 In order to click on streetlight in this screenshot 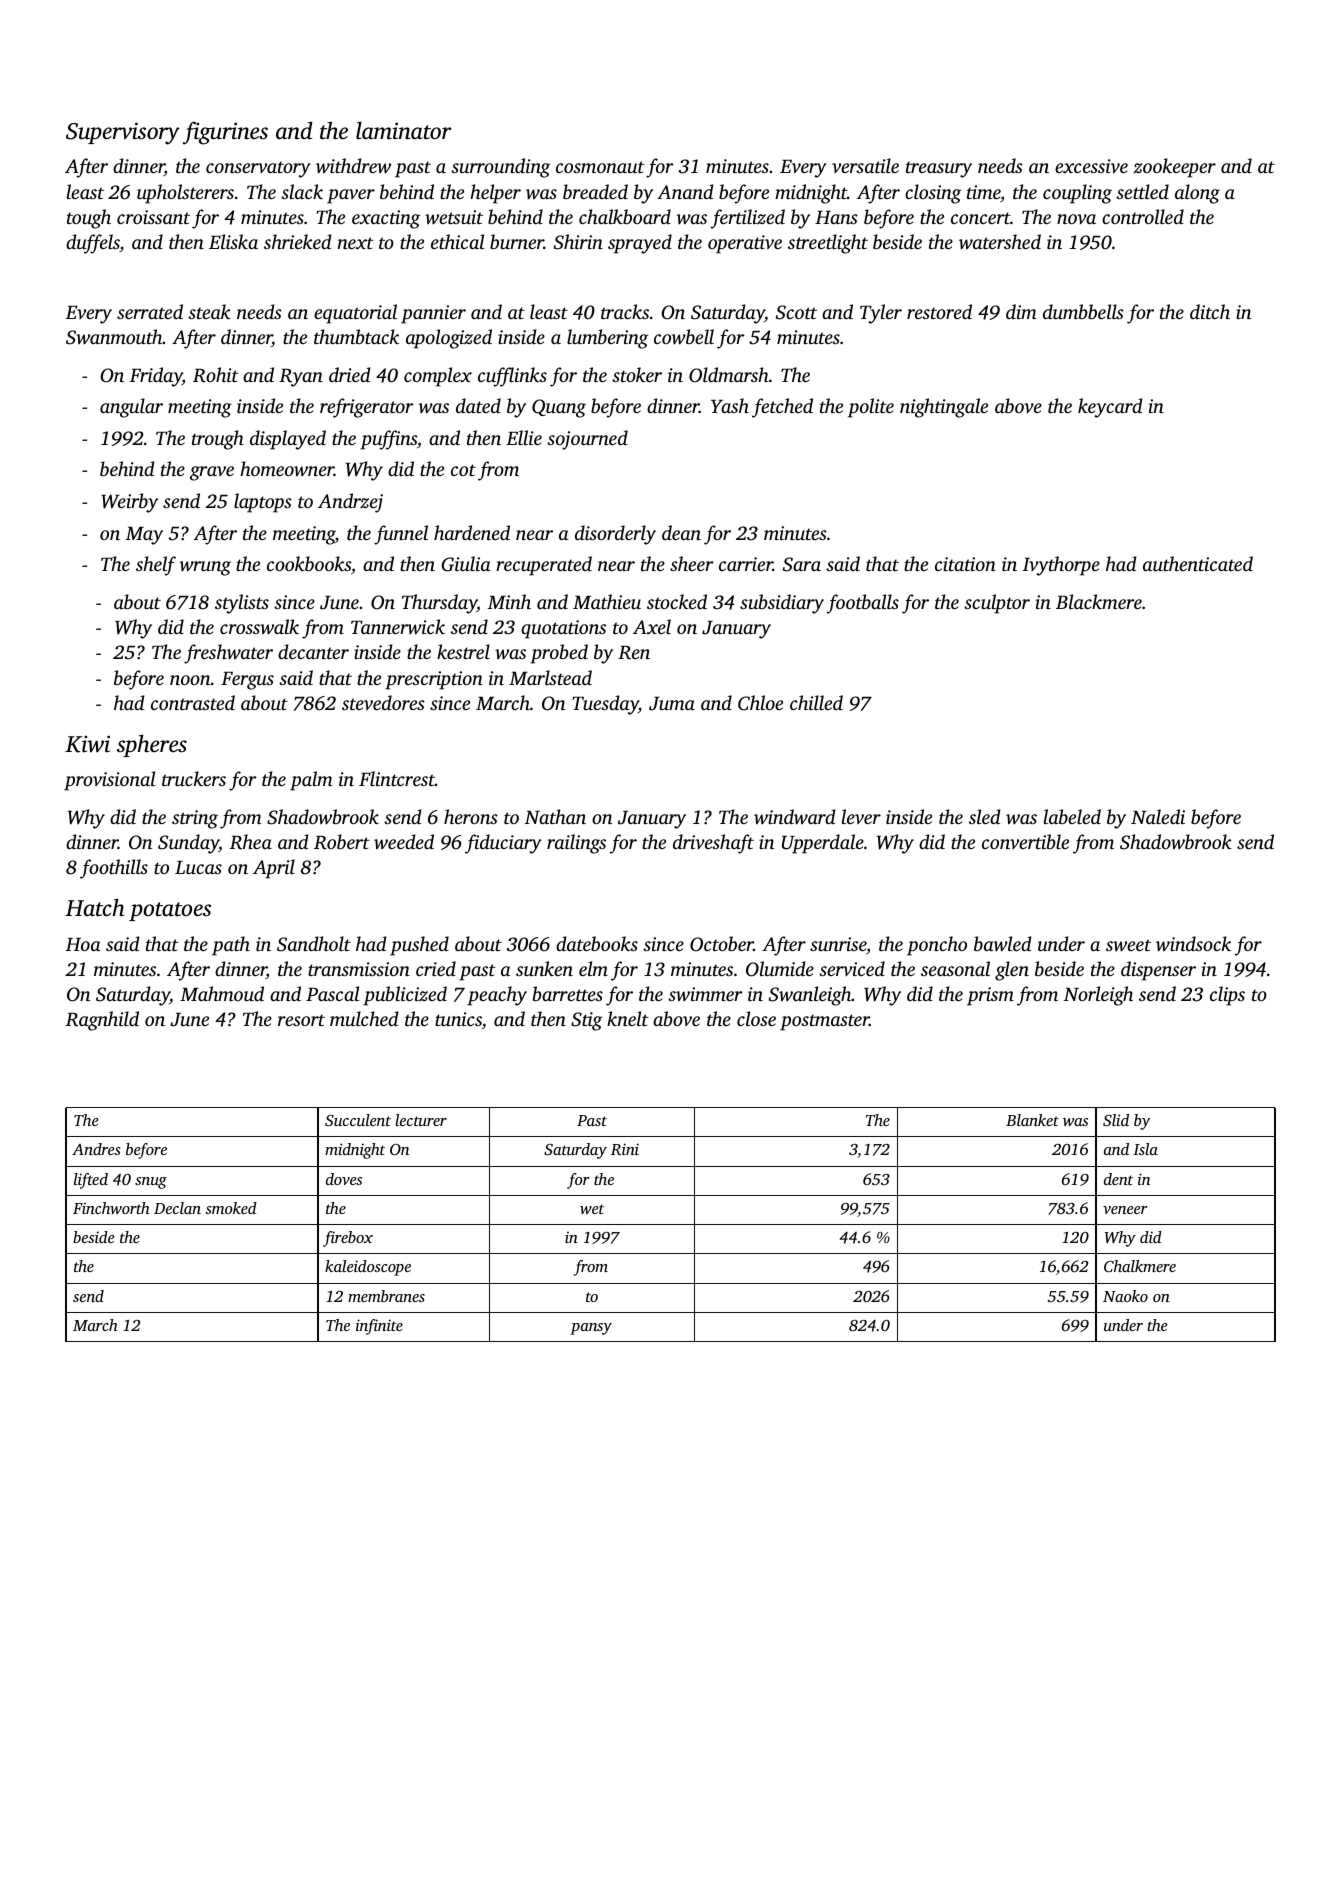, I will do `click(828, 244)`.
